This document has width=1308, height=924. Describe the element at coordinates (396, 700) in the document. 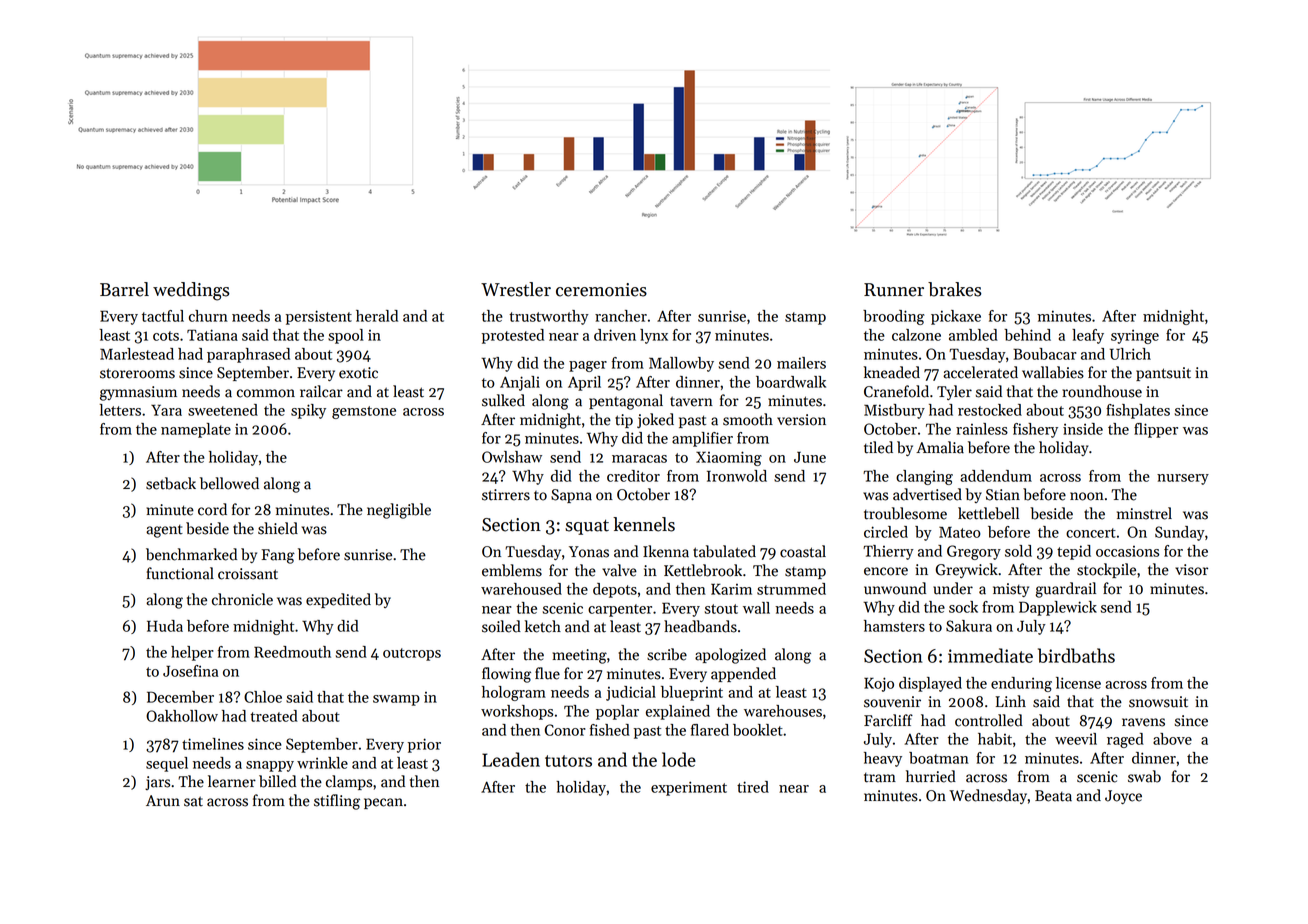

I see `swamp` at that location.
